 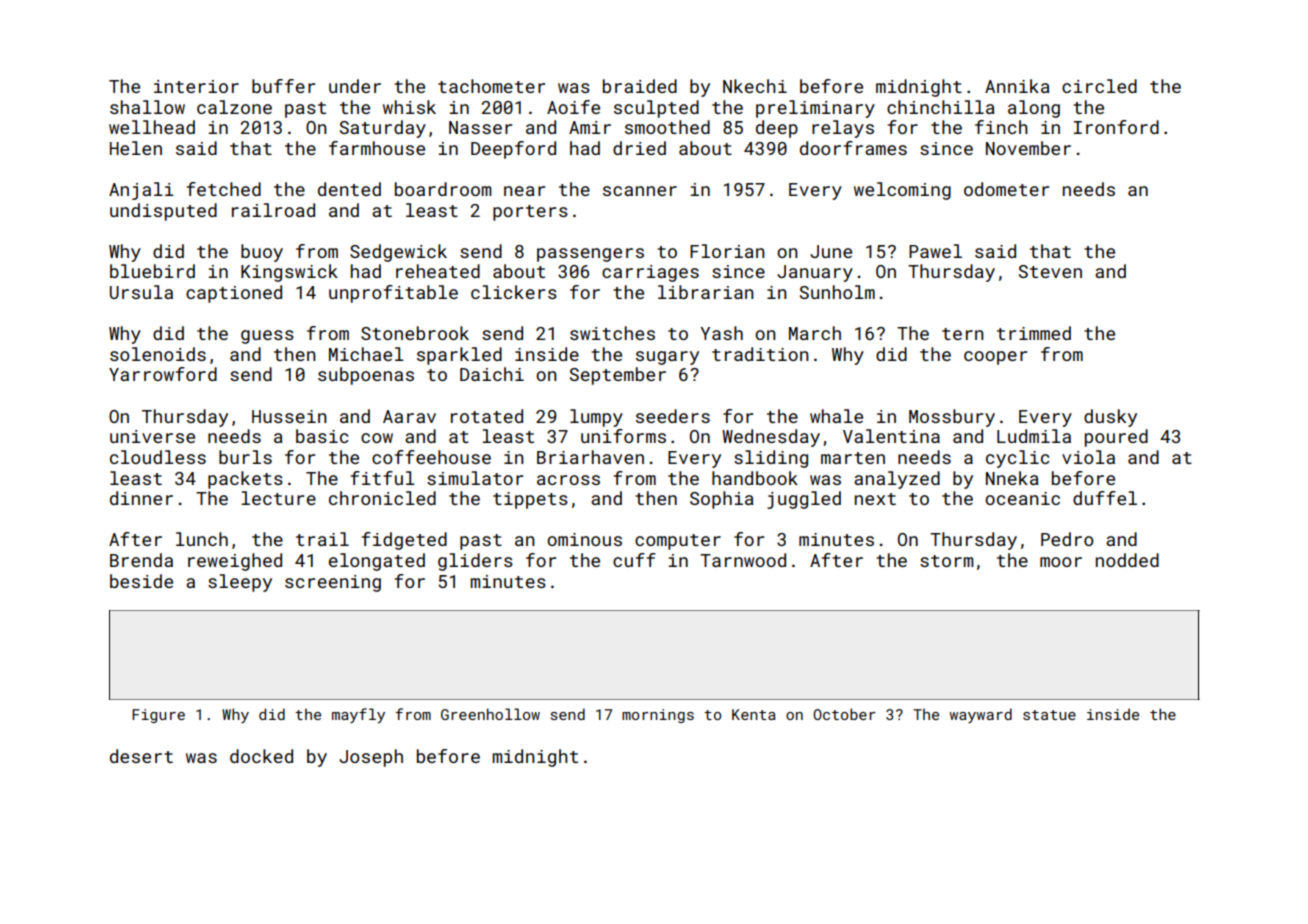 What do you see at coordinates (1017, 86) in the screenshot?
I see `Annika` at bounding box center [1017, 86].
